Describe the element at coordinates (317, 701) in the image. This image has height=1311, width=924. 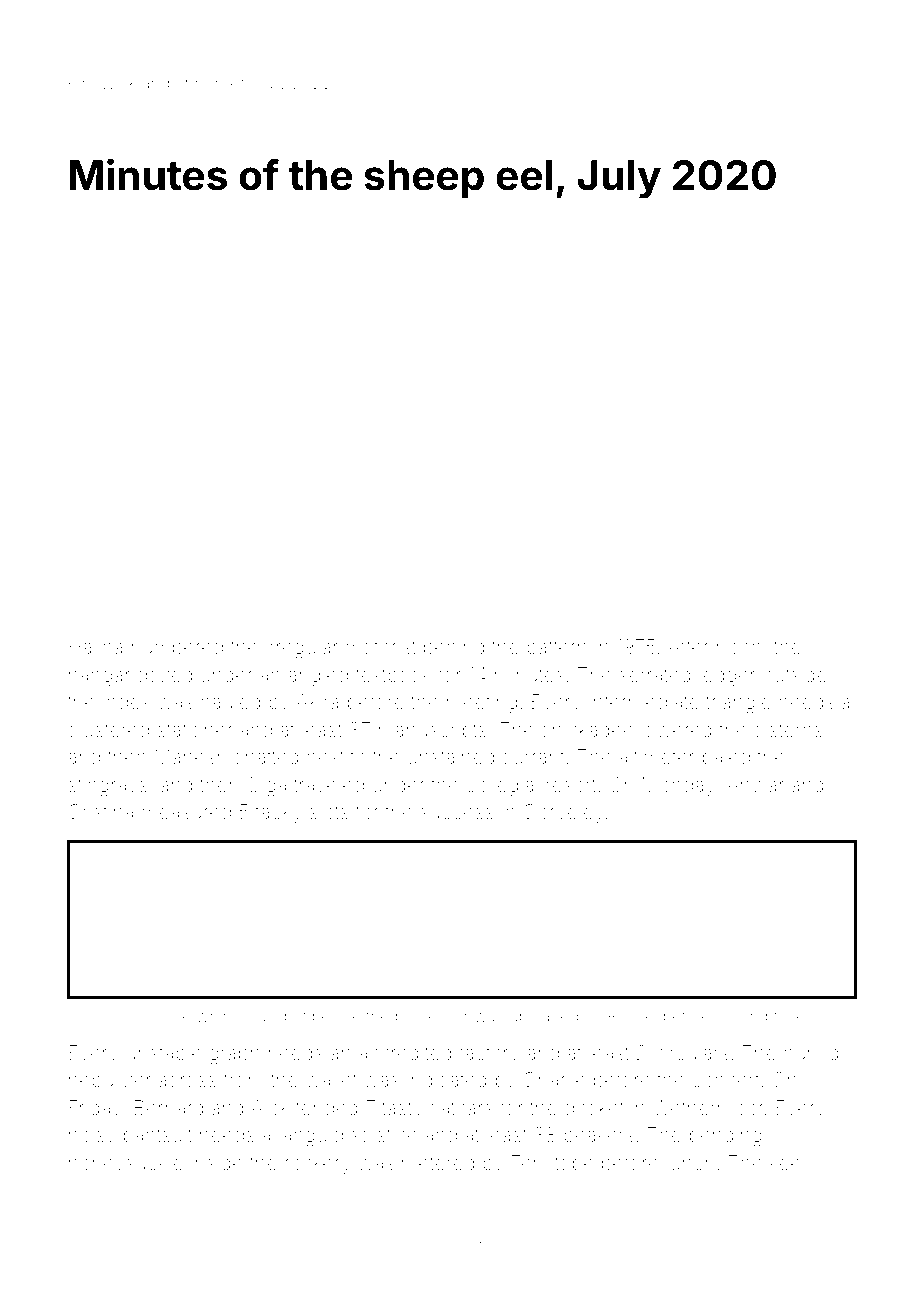
I see `Akira` at that location.
